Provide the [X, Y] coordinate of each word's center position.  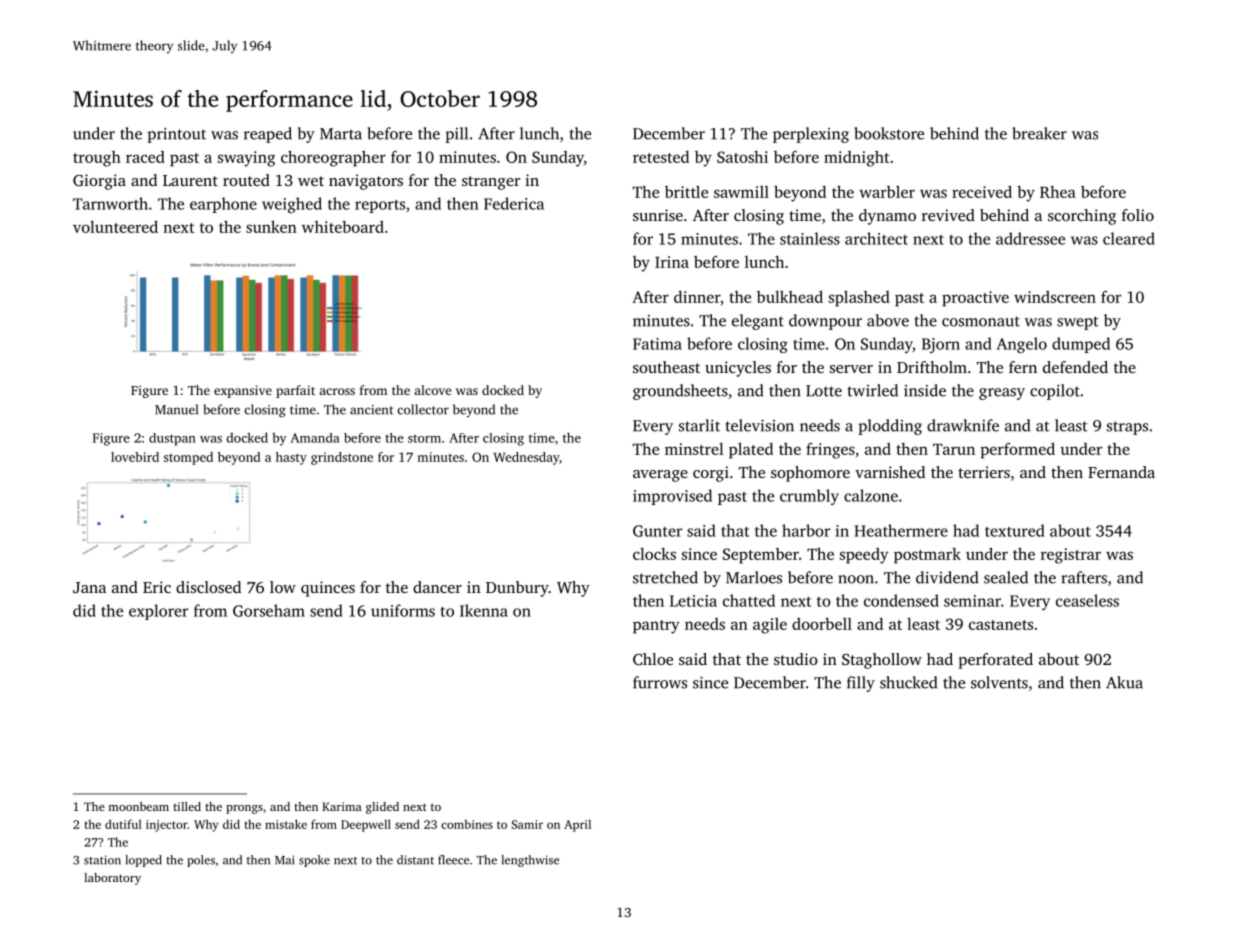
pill [456, 135]
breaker [1039, 133]
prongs [244, 809]
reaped [268, 135]
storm [424, 438]
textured [1015, 530]
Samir [527, 824]
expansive [243, 391]
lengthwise [530, 861]
